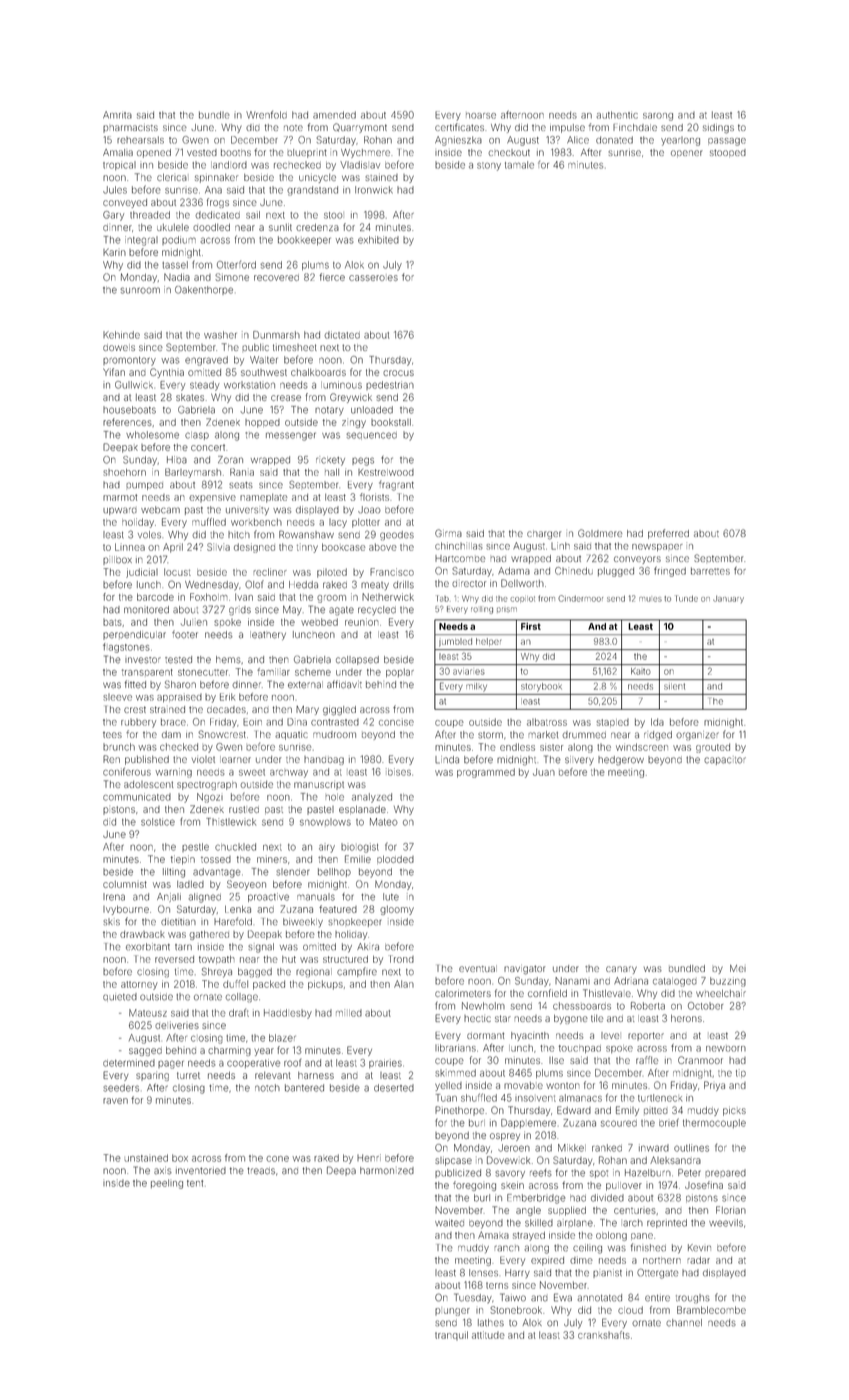 The width and height of the page is (849, 1400). Describe the element at coordinates (738, 968) in the page. I see `Mei` at that location.
